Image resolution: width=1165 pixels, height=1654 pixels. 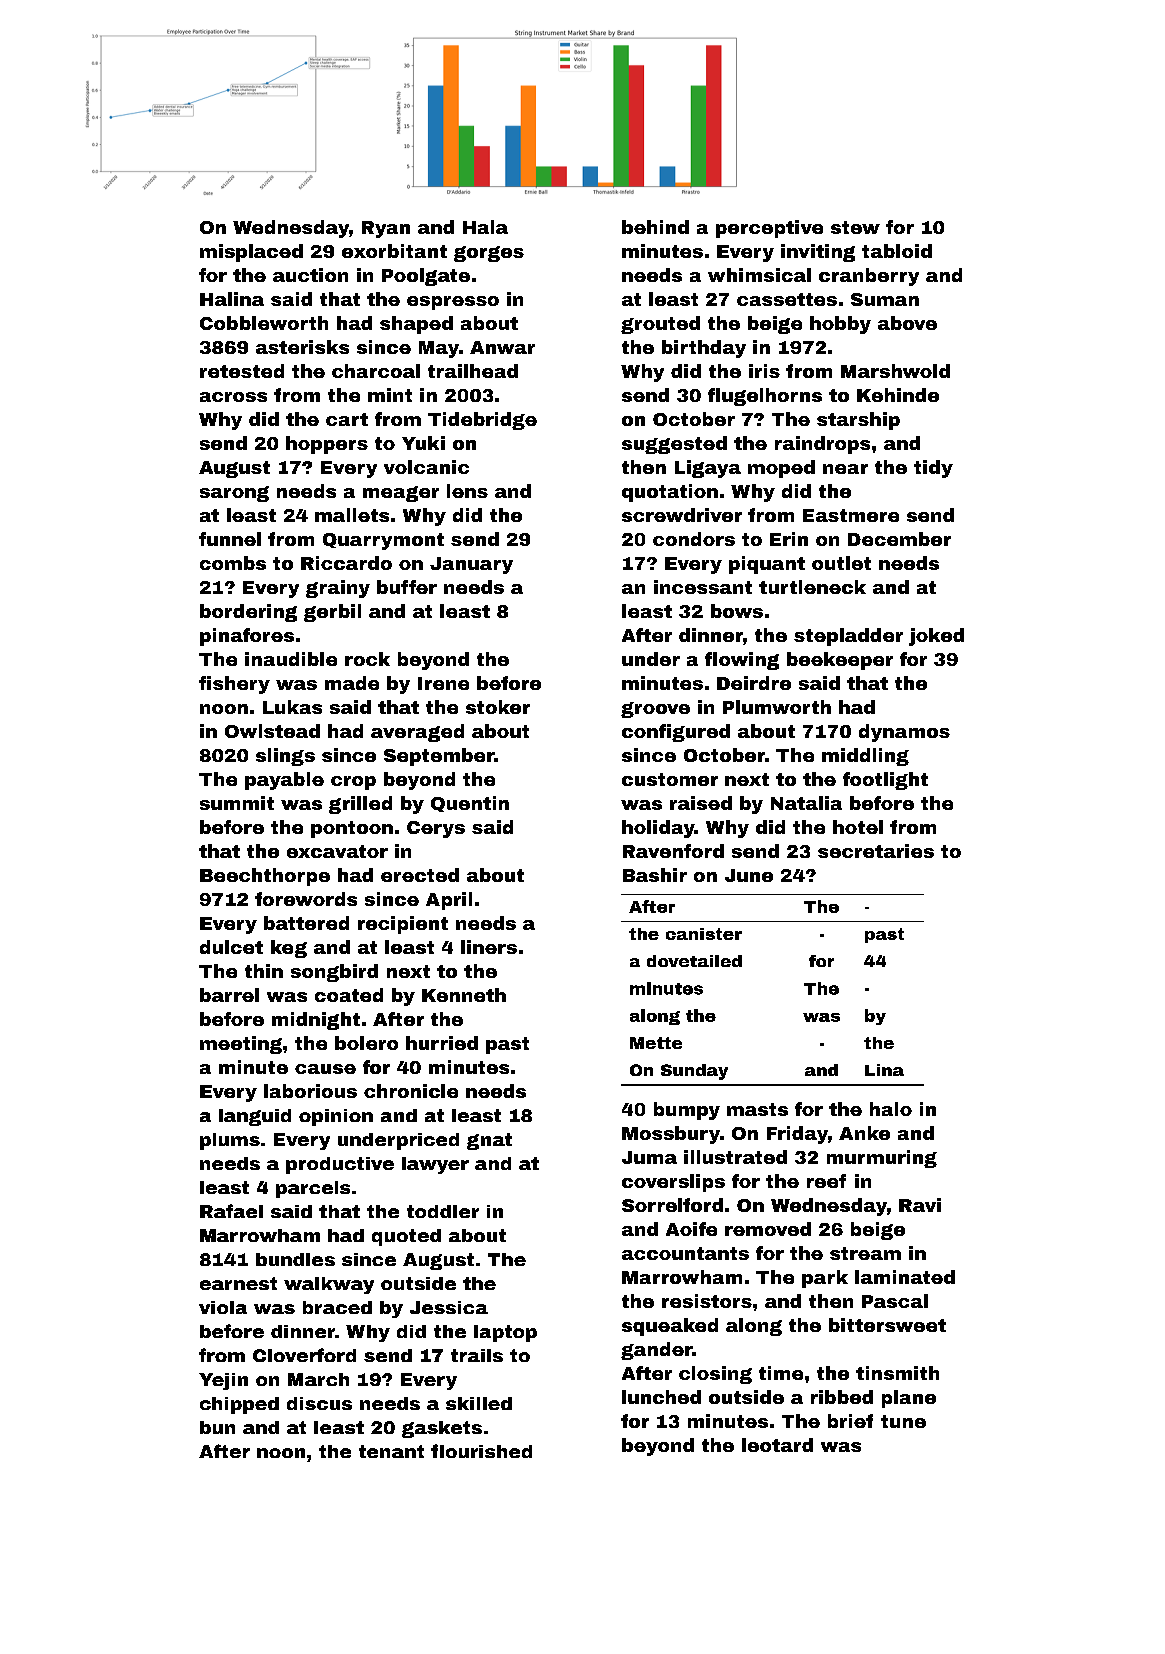 I want to click on lens, so click(x=467, y=491).
